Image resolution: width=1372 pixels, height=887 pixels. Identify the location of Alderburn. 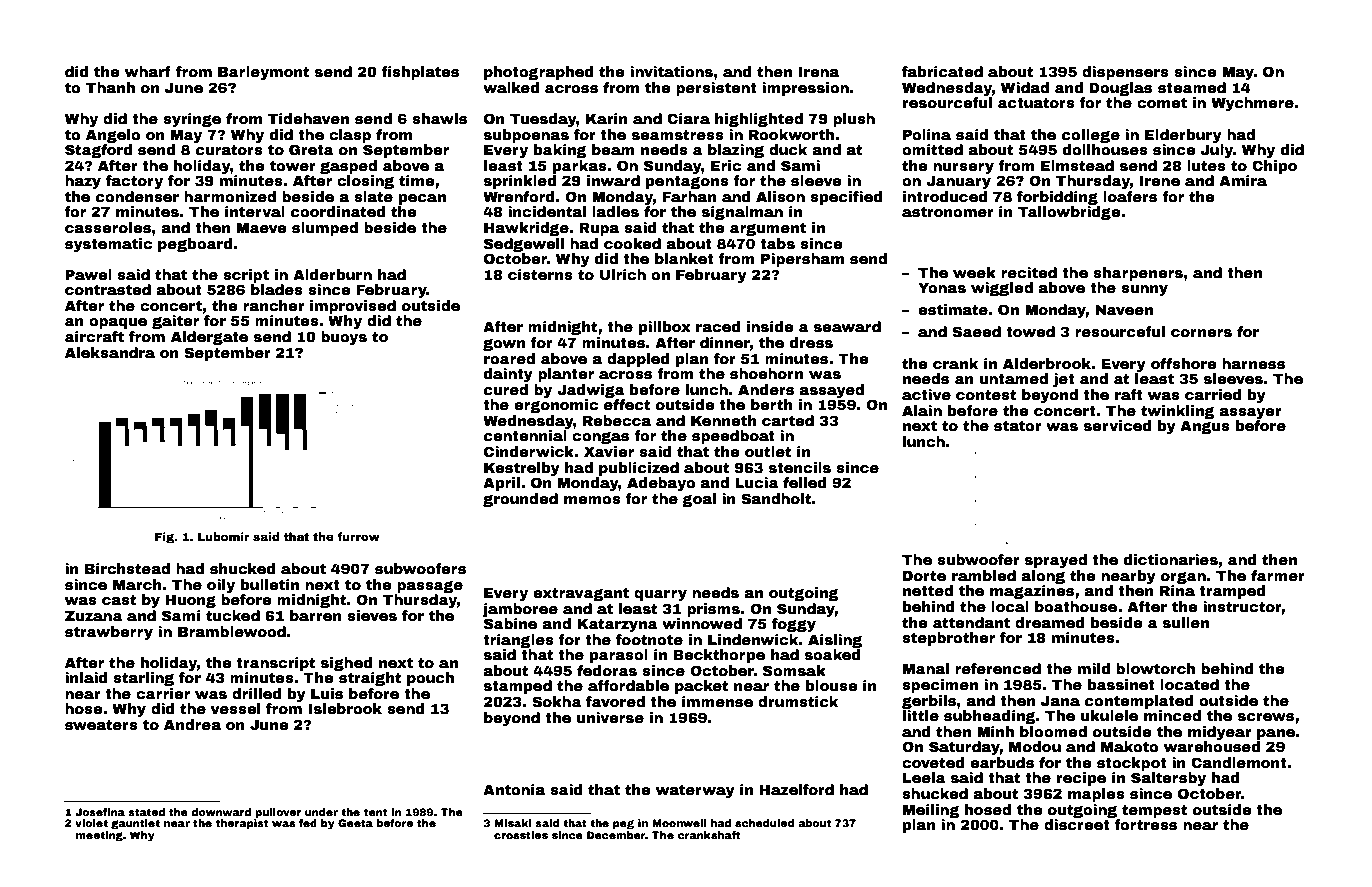
(332, 274).
